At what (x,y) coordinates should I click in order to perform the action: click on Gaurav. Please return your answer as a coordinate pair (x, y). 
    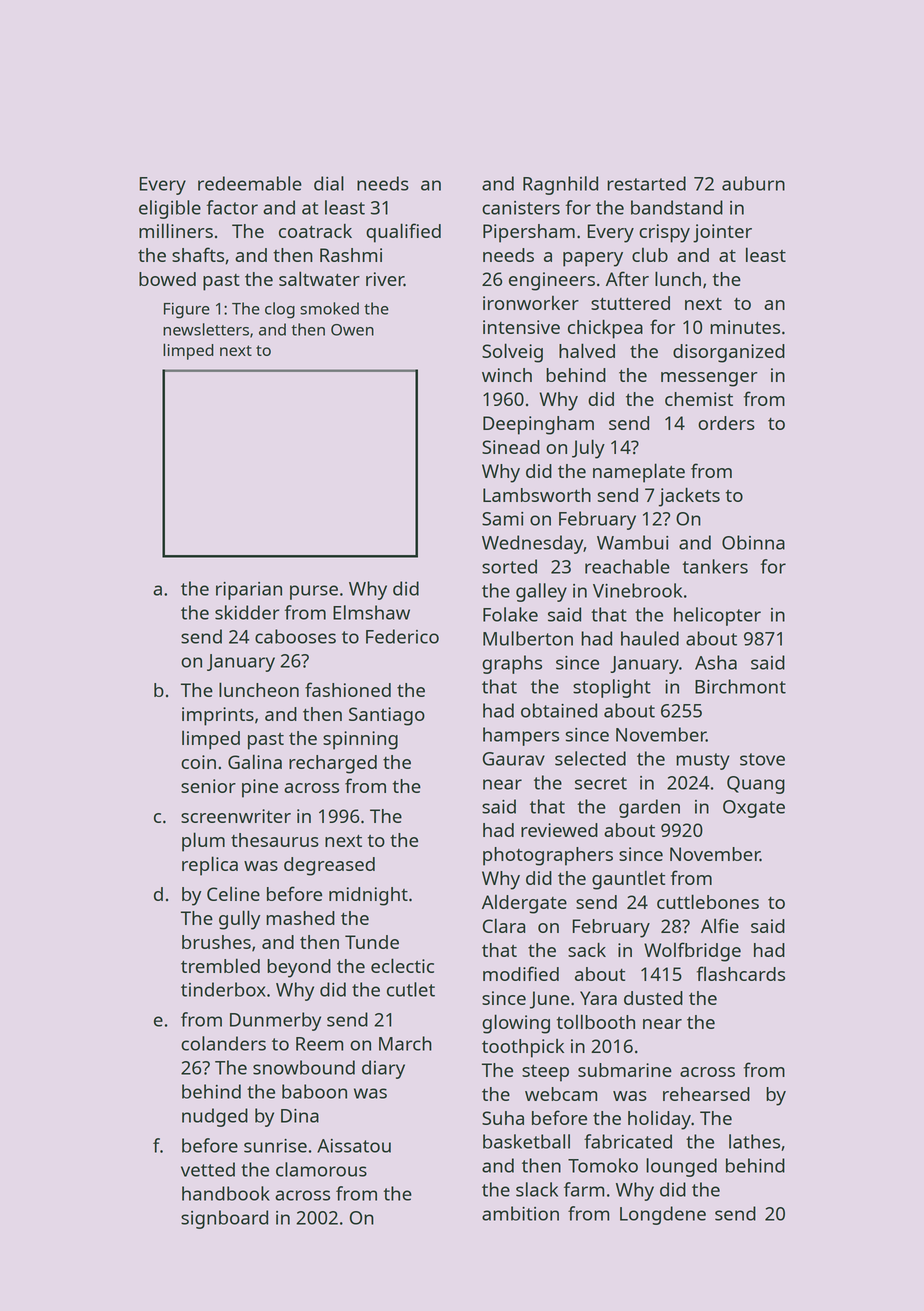
    Looking at the image, I should click on (514, 759).
